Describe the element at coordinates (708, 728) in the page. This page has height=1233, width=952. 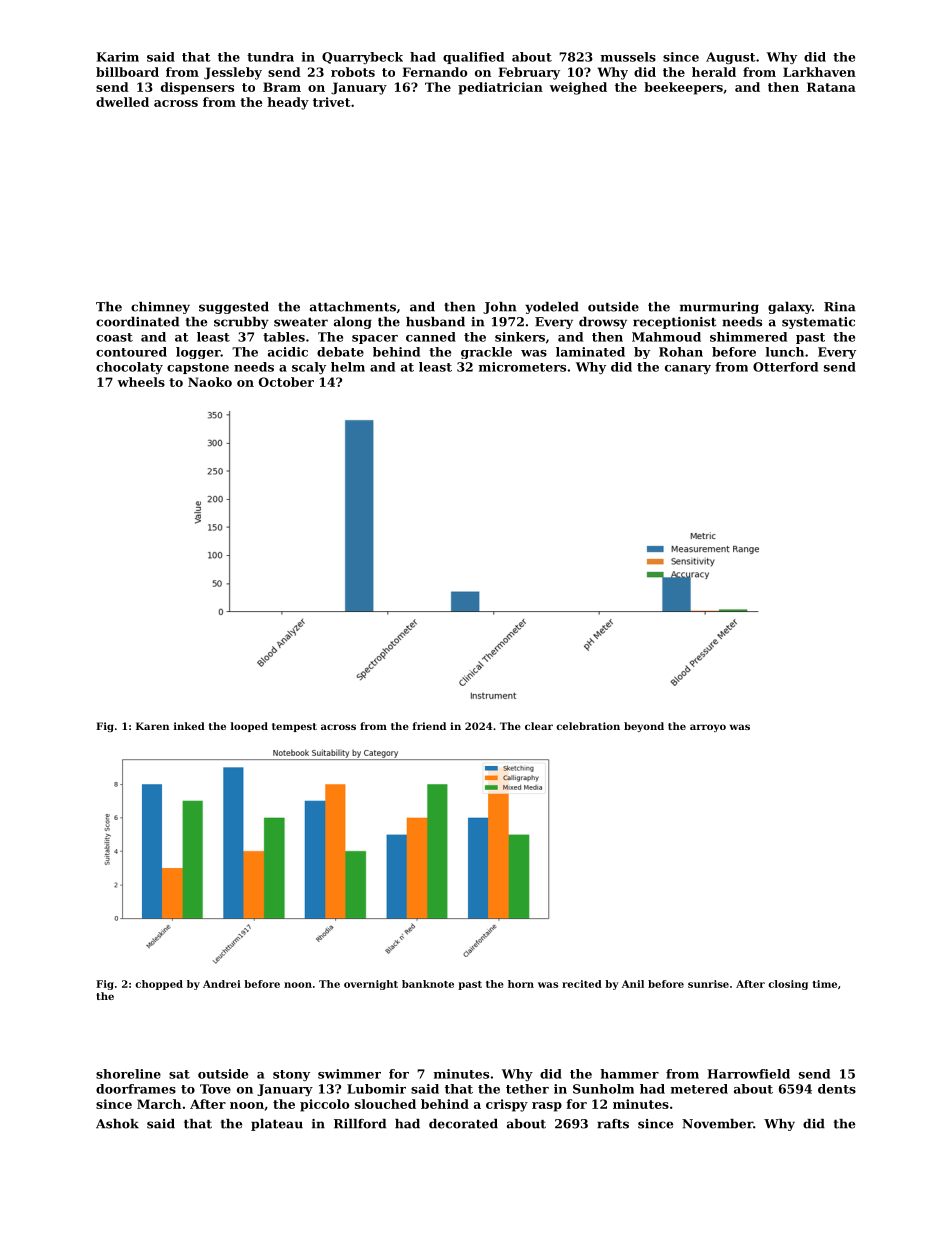
I see `arroyo` at that location.
